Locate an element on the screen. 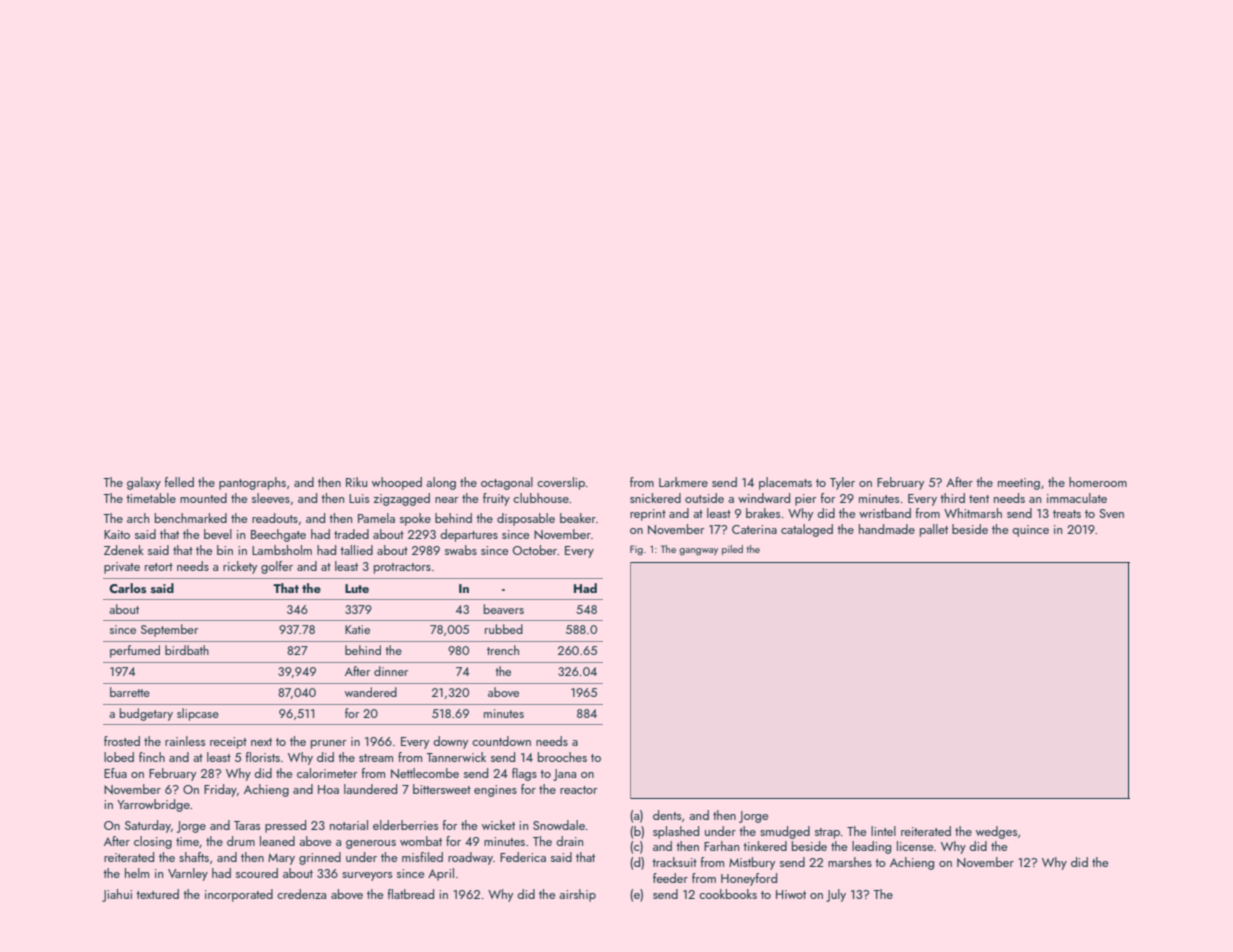  airship is located at coordinates (577, 895).
